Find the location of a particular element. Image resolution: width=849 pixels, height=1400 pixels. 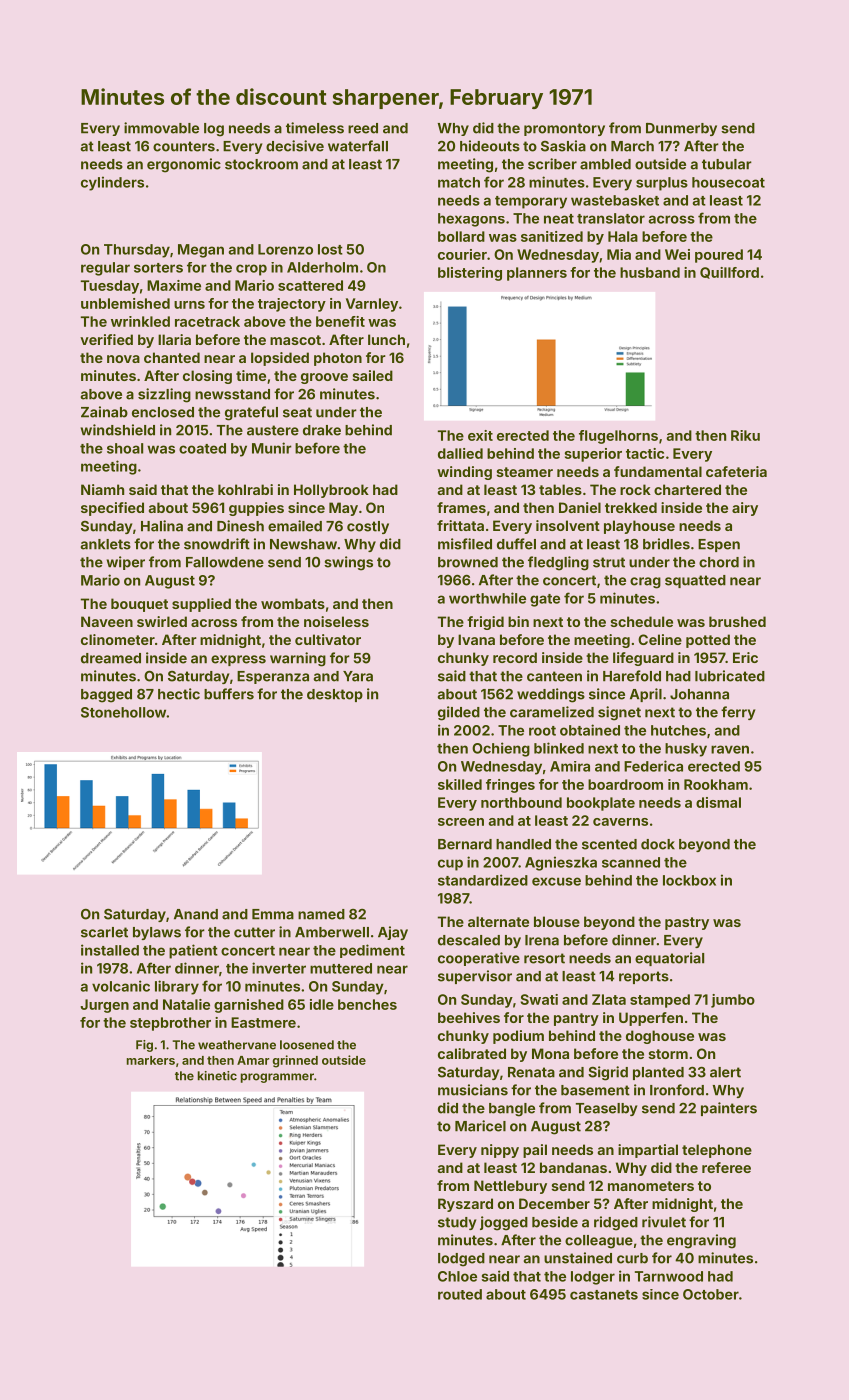

tubular is located at coordinates (727, 164).
